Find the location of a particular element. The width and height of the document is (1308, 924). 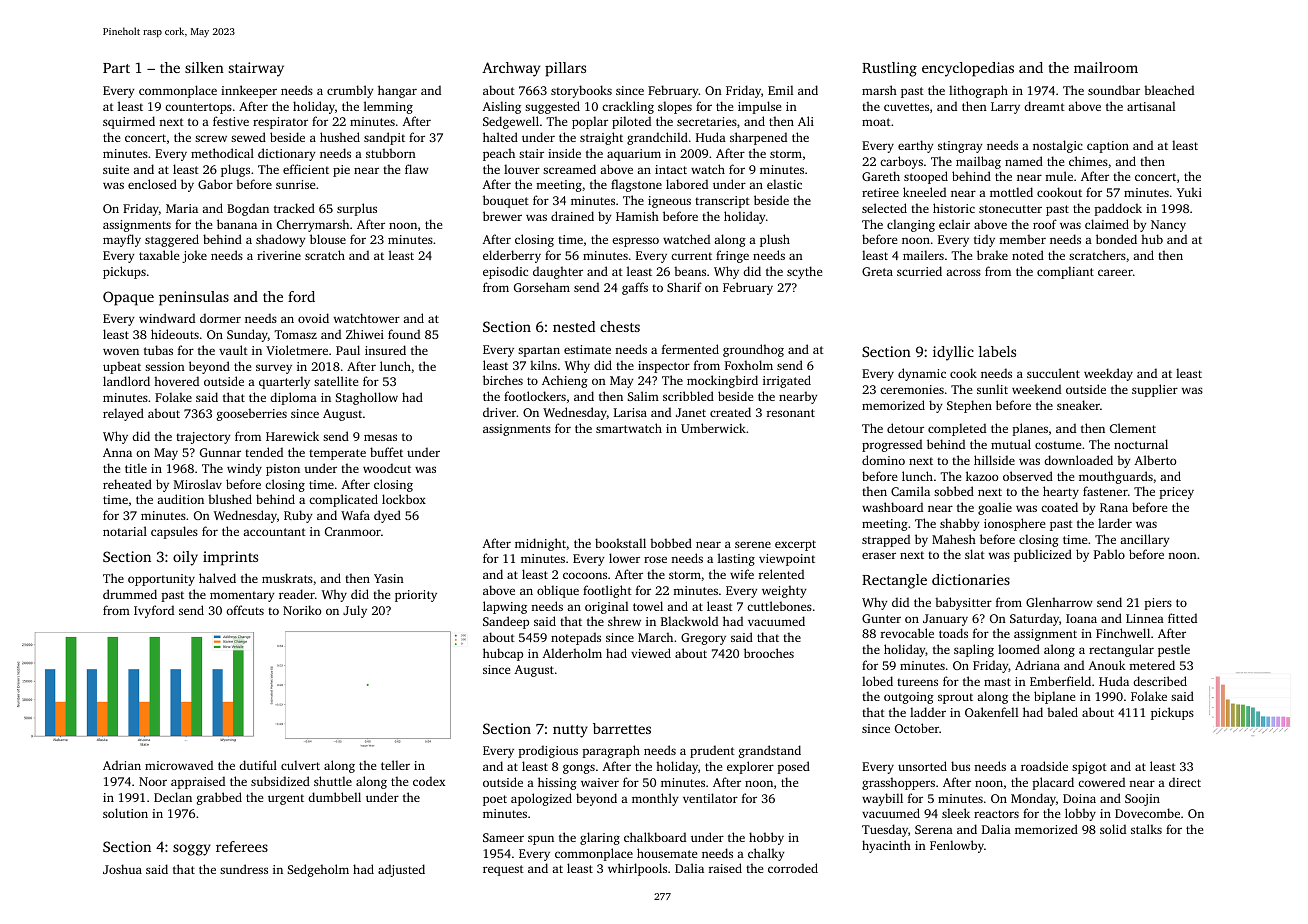

Tomasz is located at coordinates (295, 334).
